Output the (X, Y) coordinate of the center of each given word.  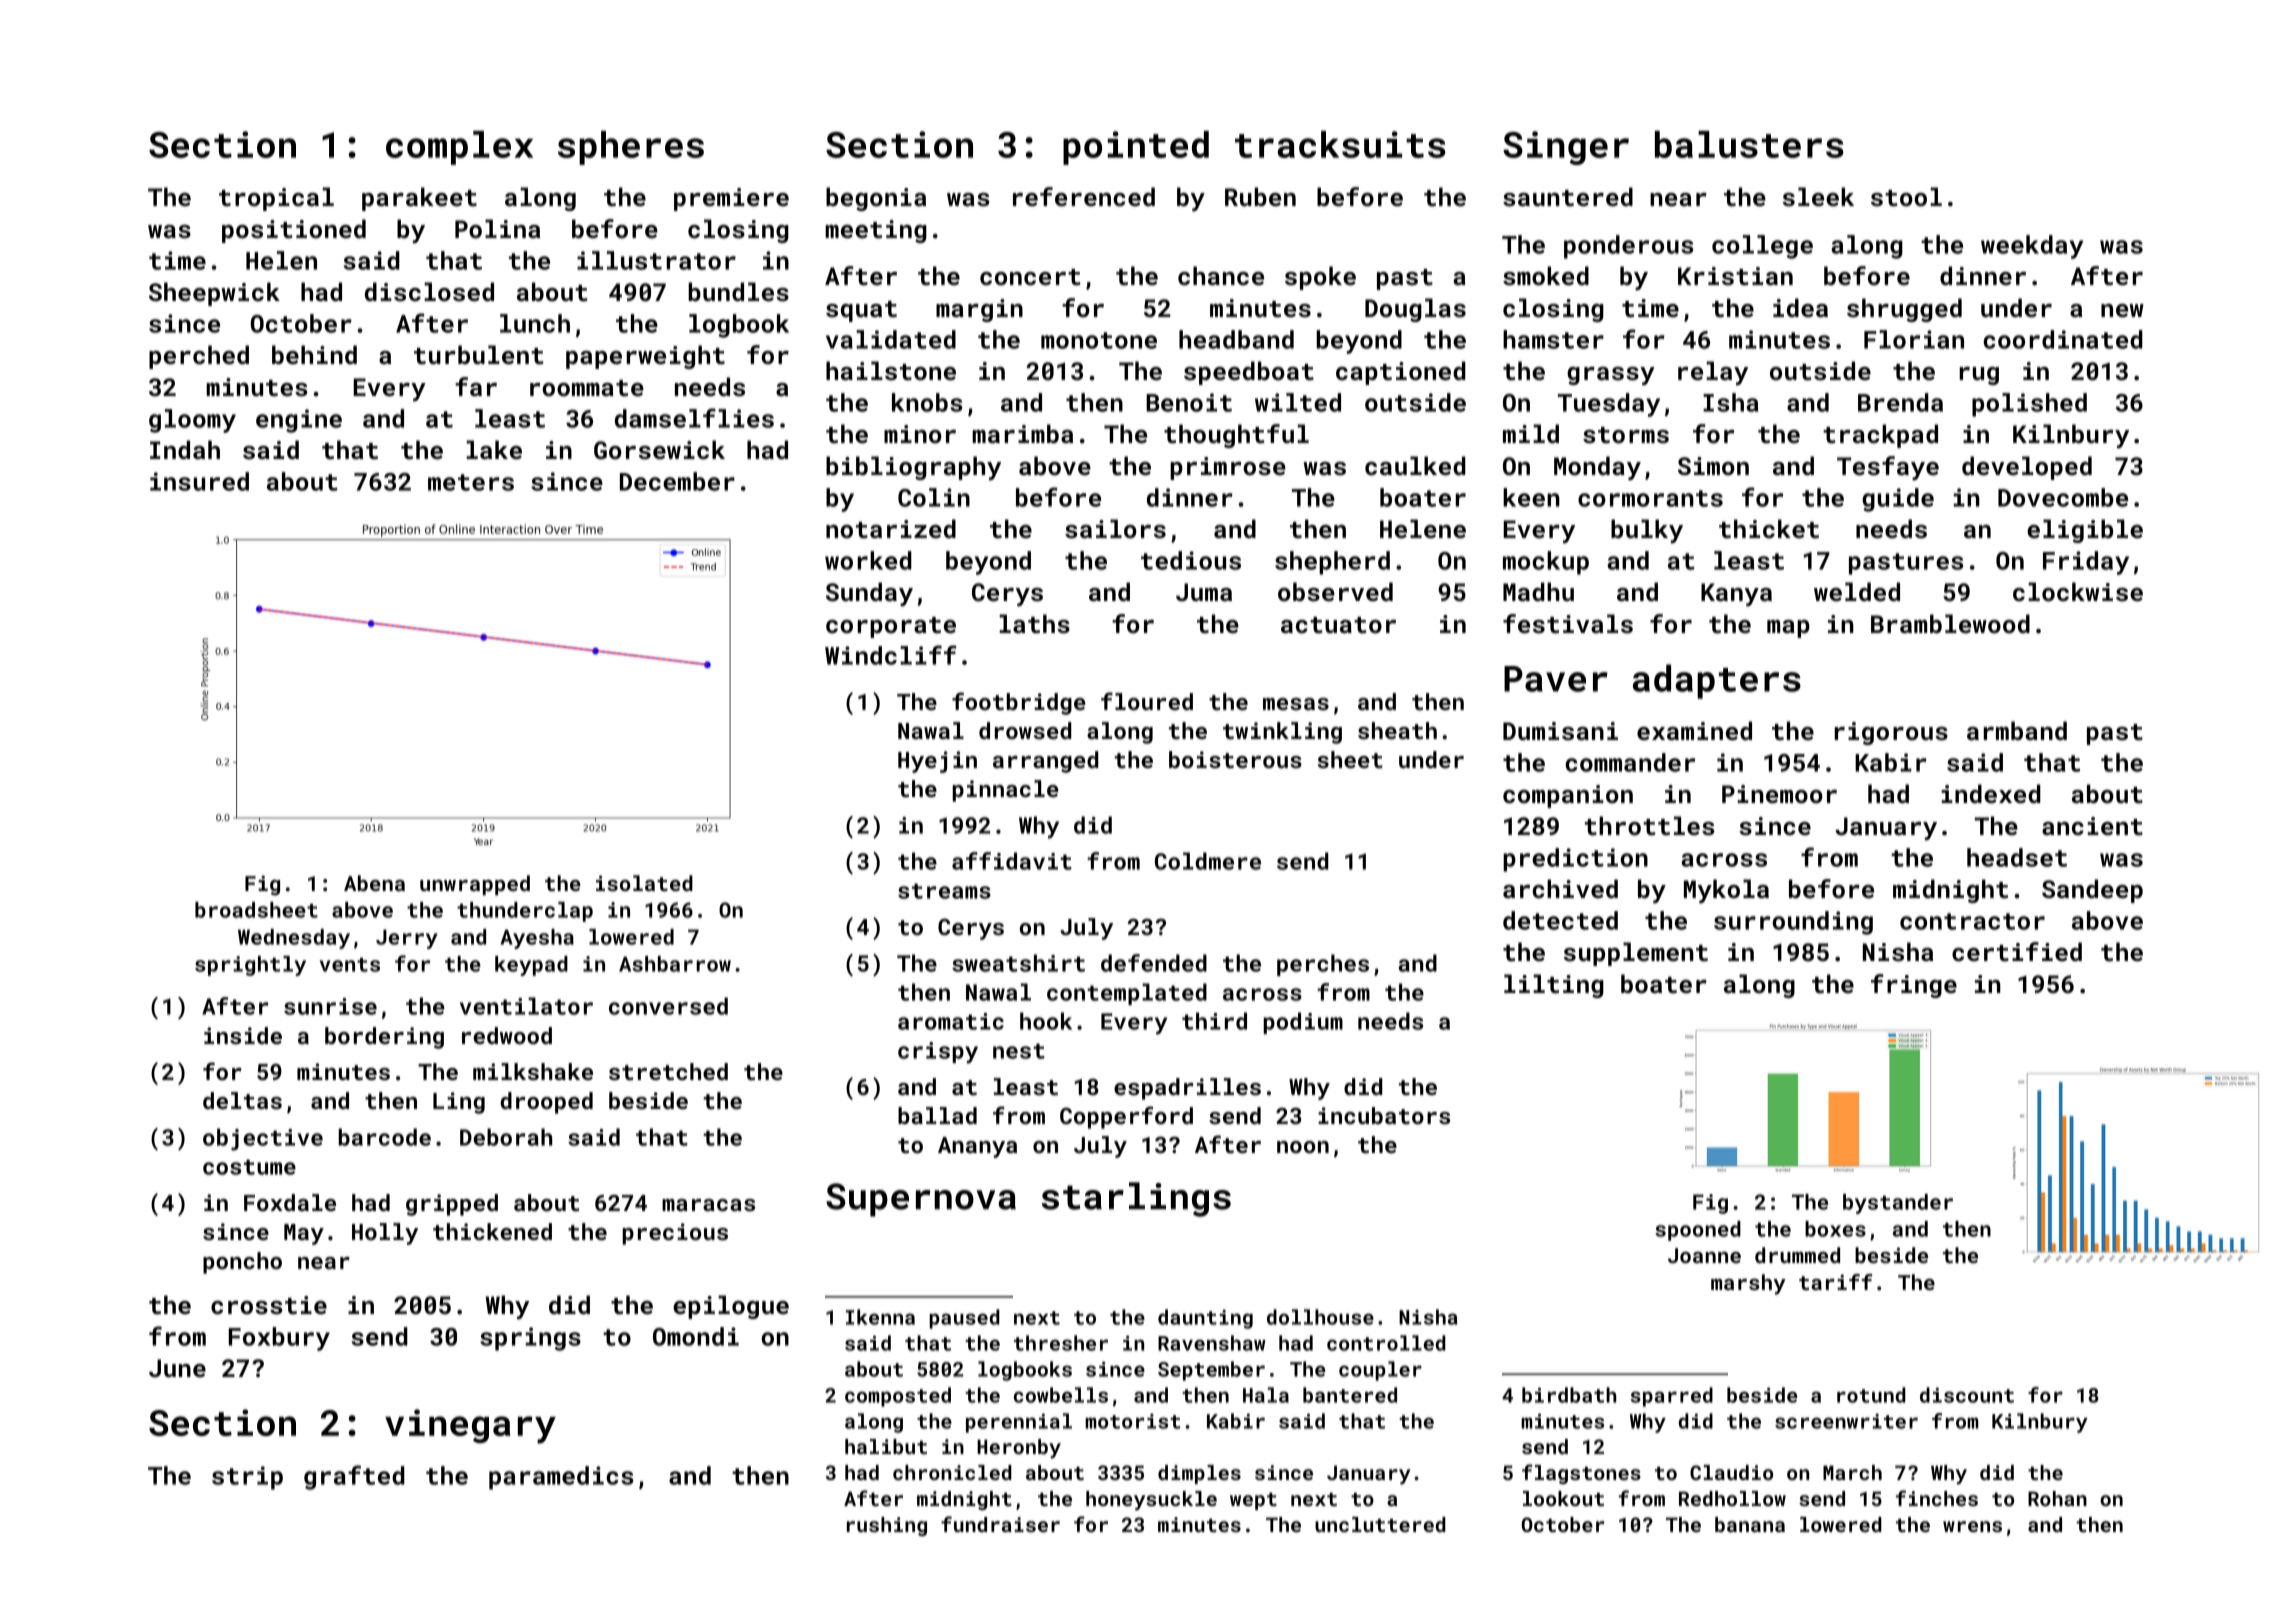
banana (1750, 1524)
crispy (938, 1053)
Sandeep (2092, 891)
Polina (497, 229)
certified (2017, 952)
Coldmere (1208, 861)
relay (1713, 373)
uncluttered (1380, 1524)
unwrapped (475, 885)
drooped (546, 1103)
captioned (1401, 373)
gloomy (192, 421)
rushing (887, 1526)
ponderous (1629, 247)
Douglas (1415, 310)
